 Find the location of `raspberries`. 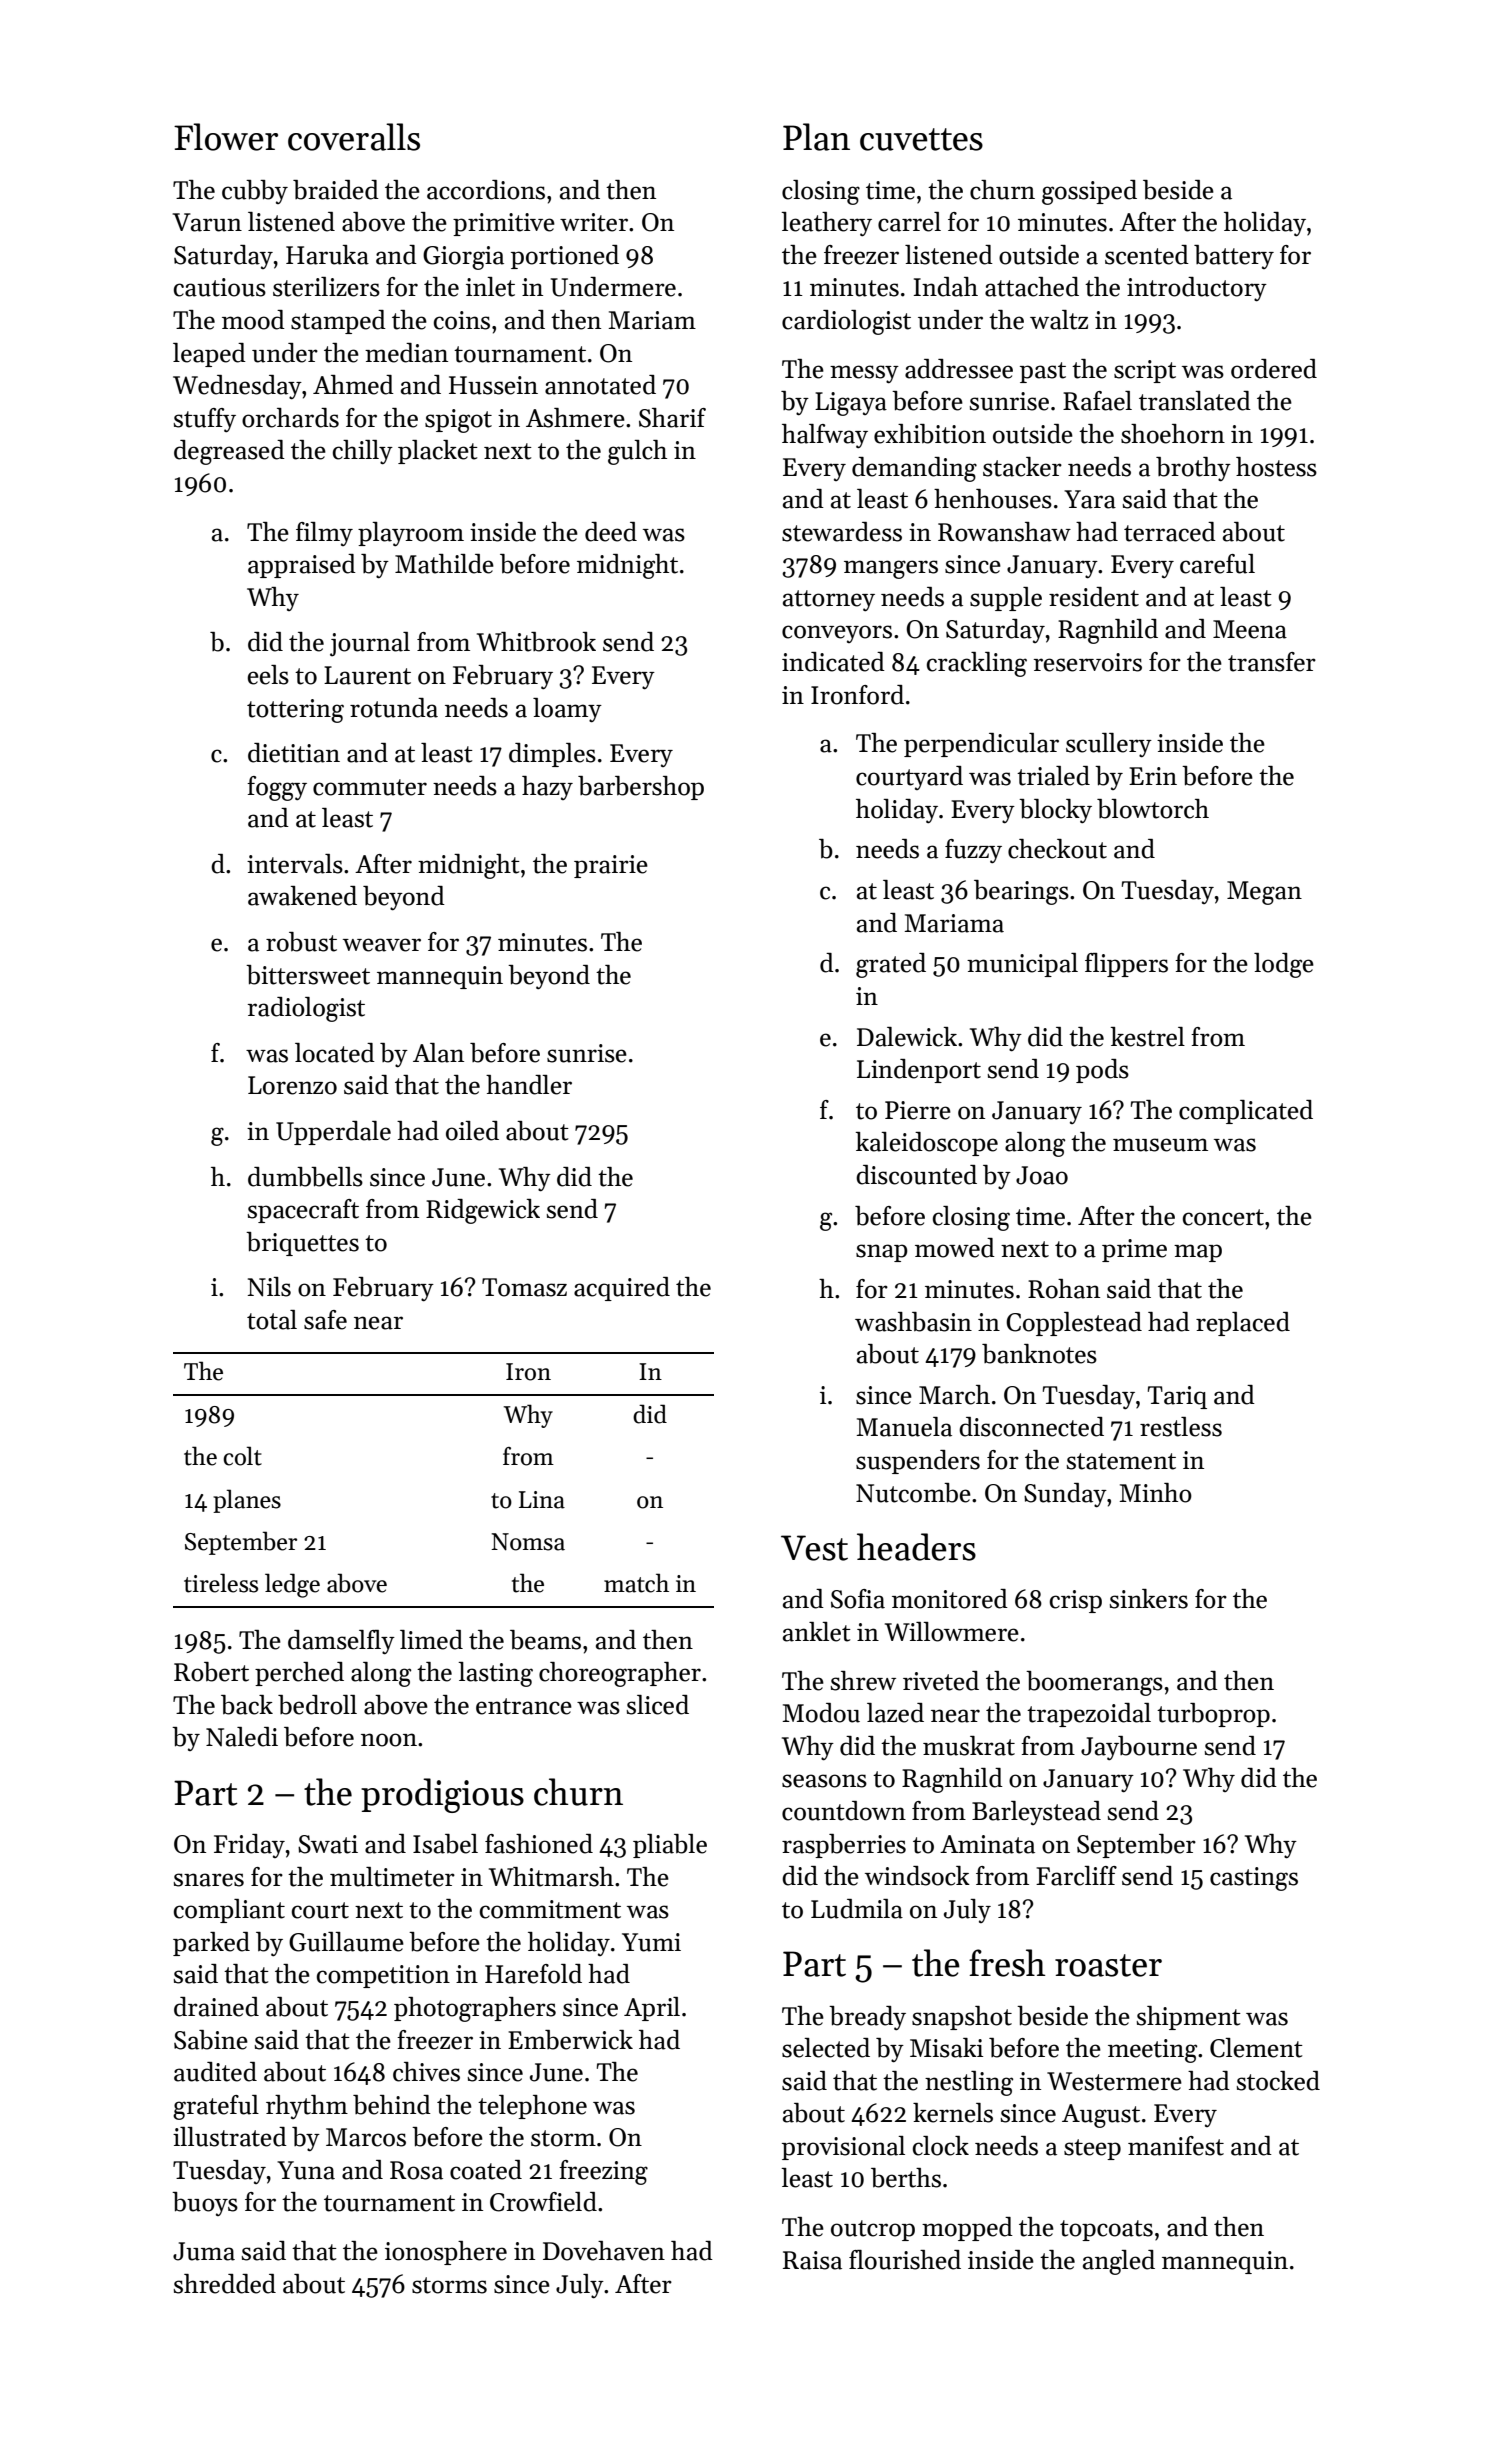

raspberries is located at coordinates (844, 1846).
